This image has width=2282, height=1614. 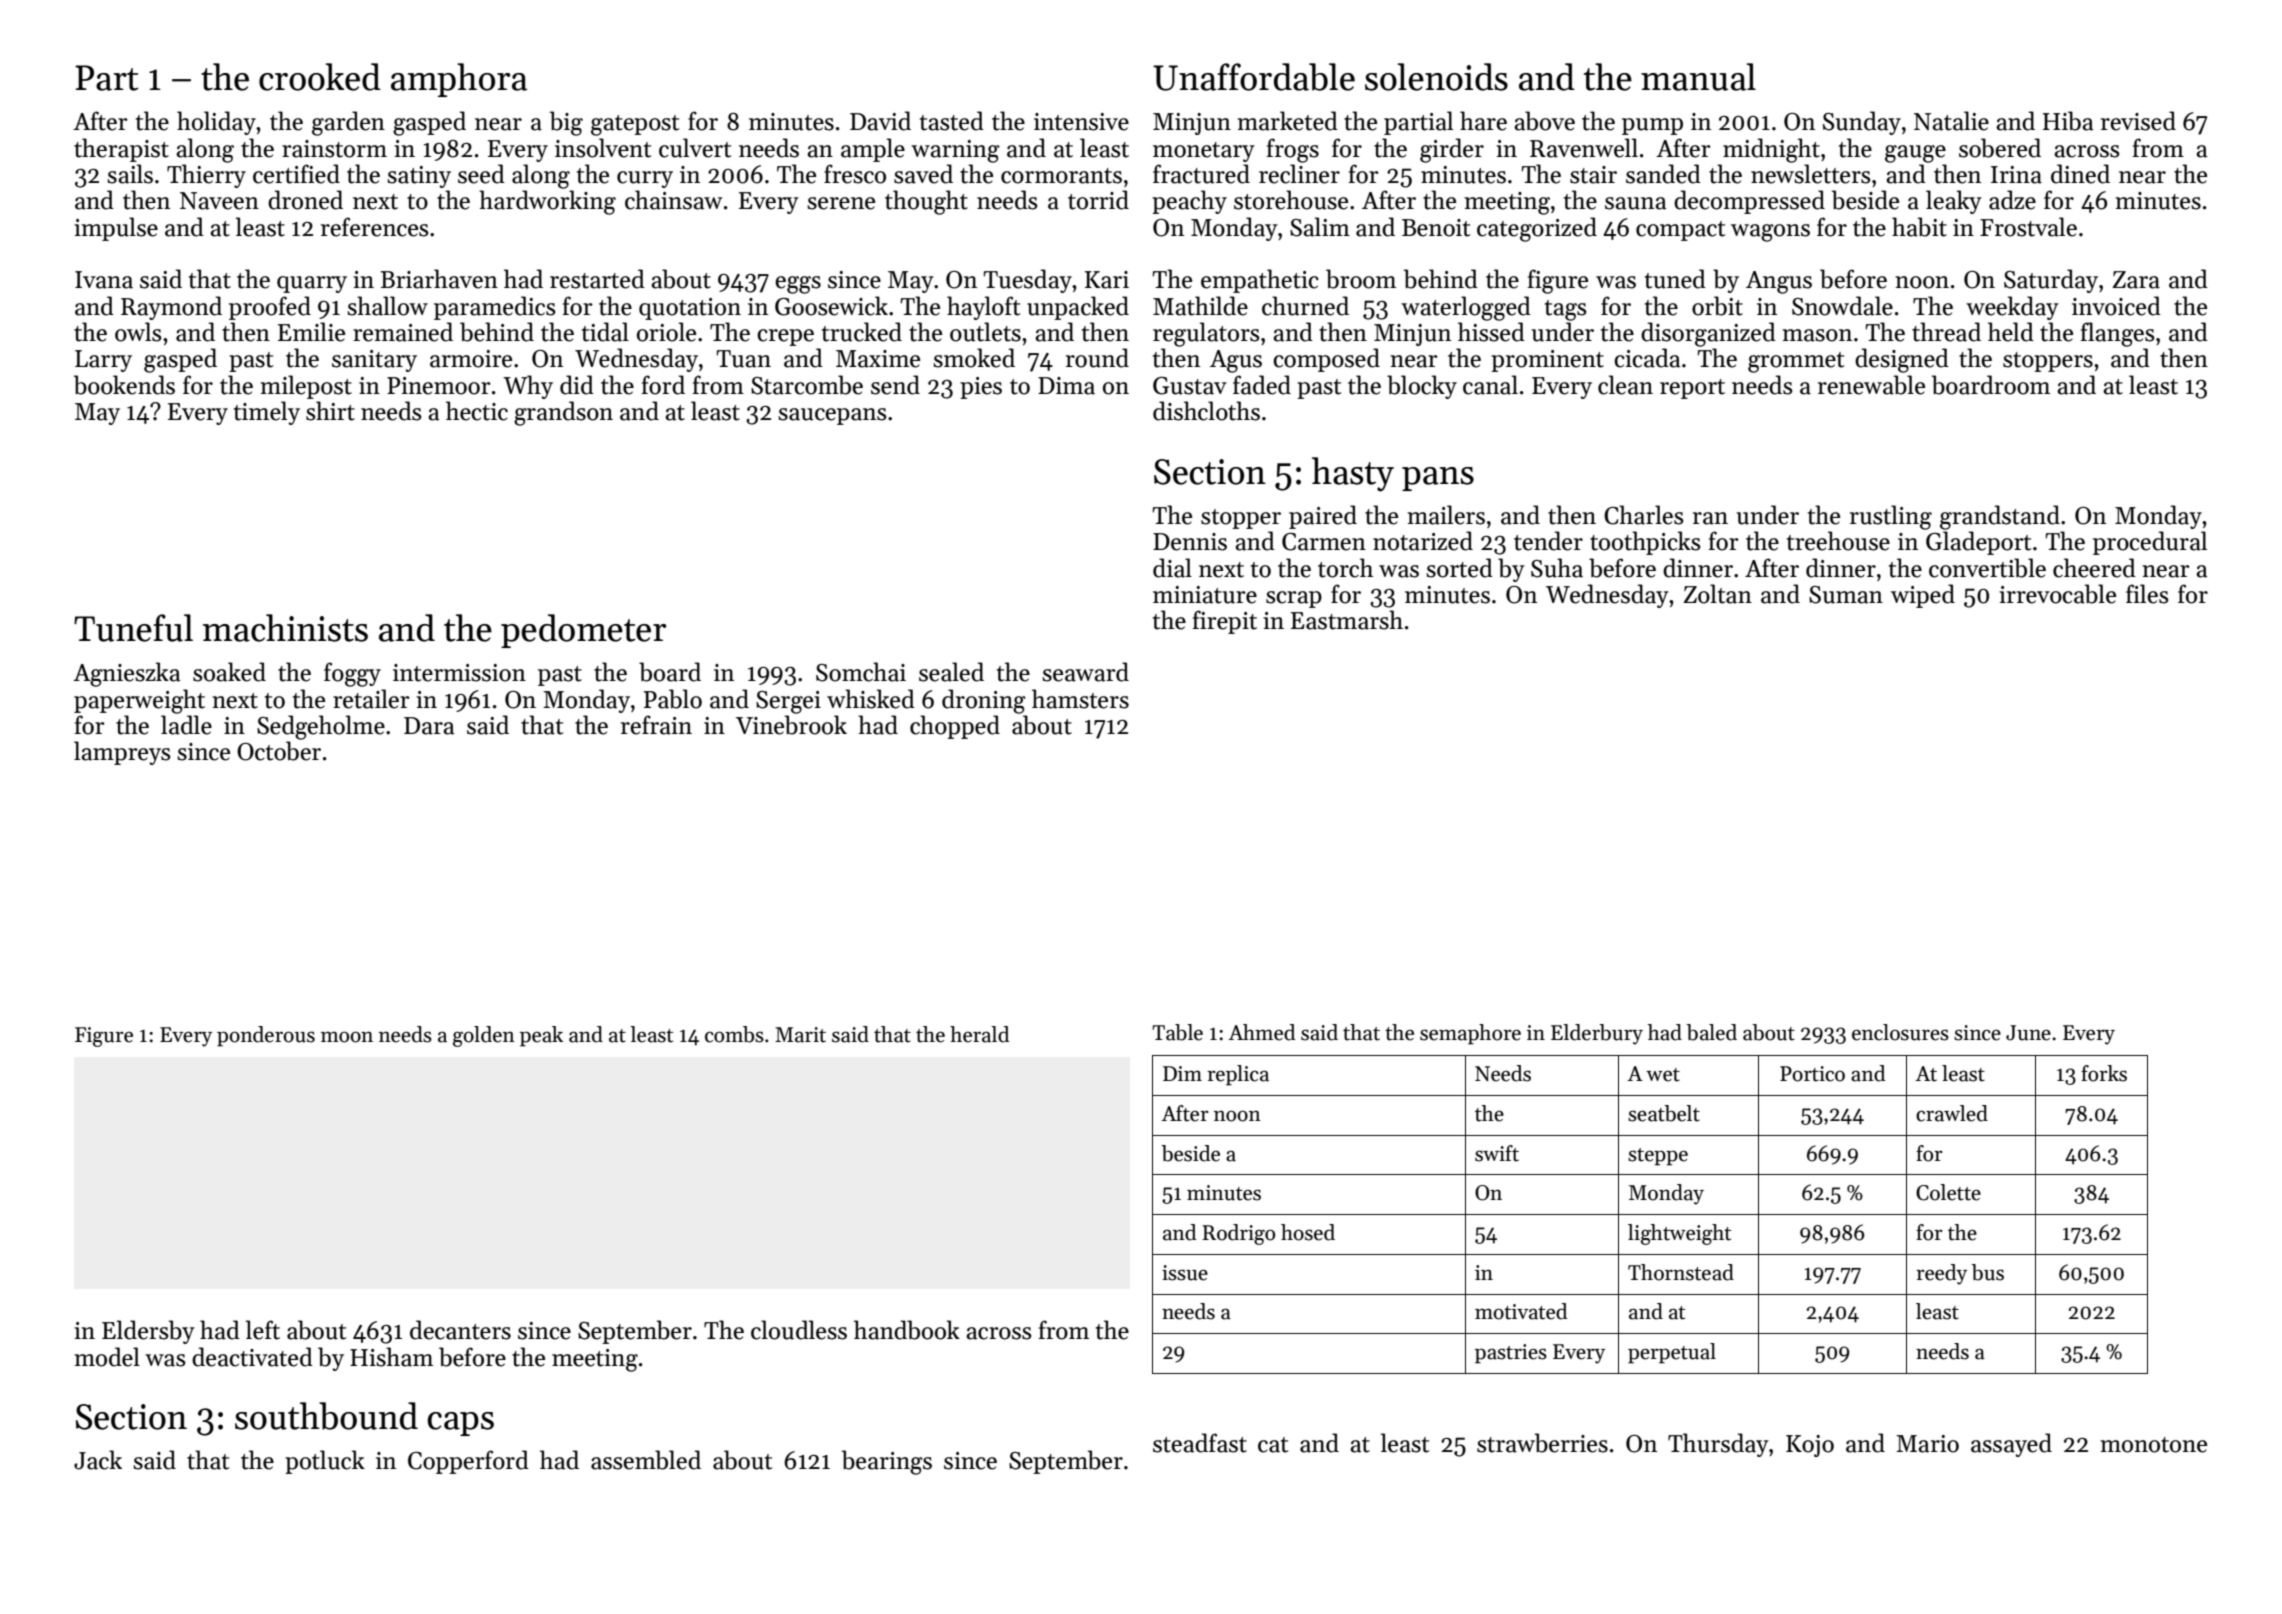 What do you see at coordinates (656, 725) in the image?
I see `refrain` at bounding box center [656, 725].
